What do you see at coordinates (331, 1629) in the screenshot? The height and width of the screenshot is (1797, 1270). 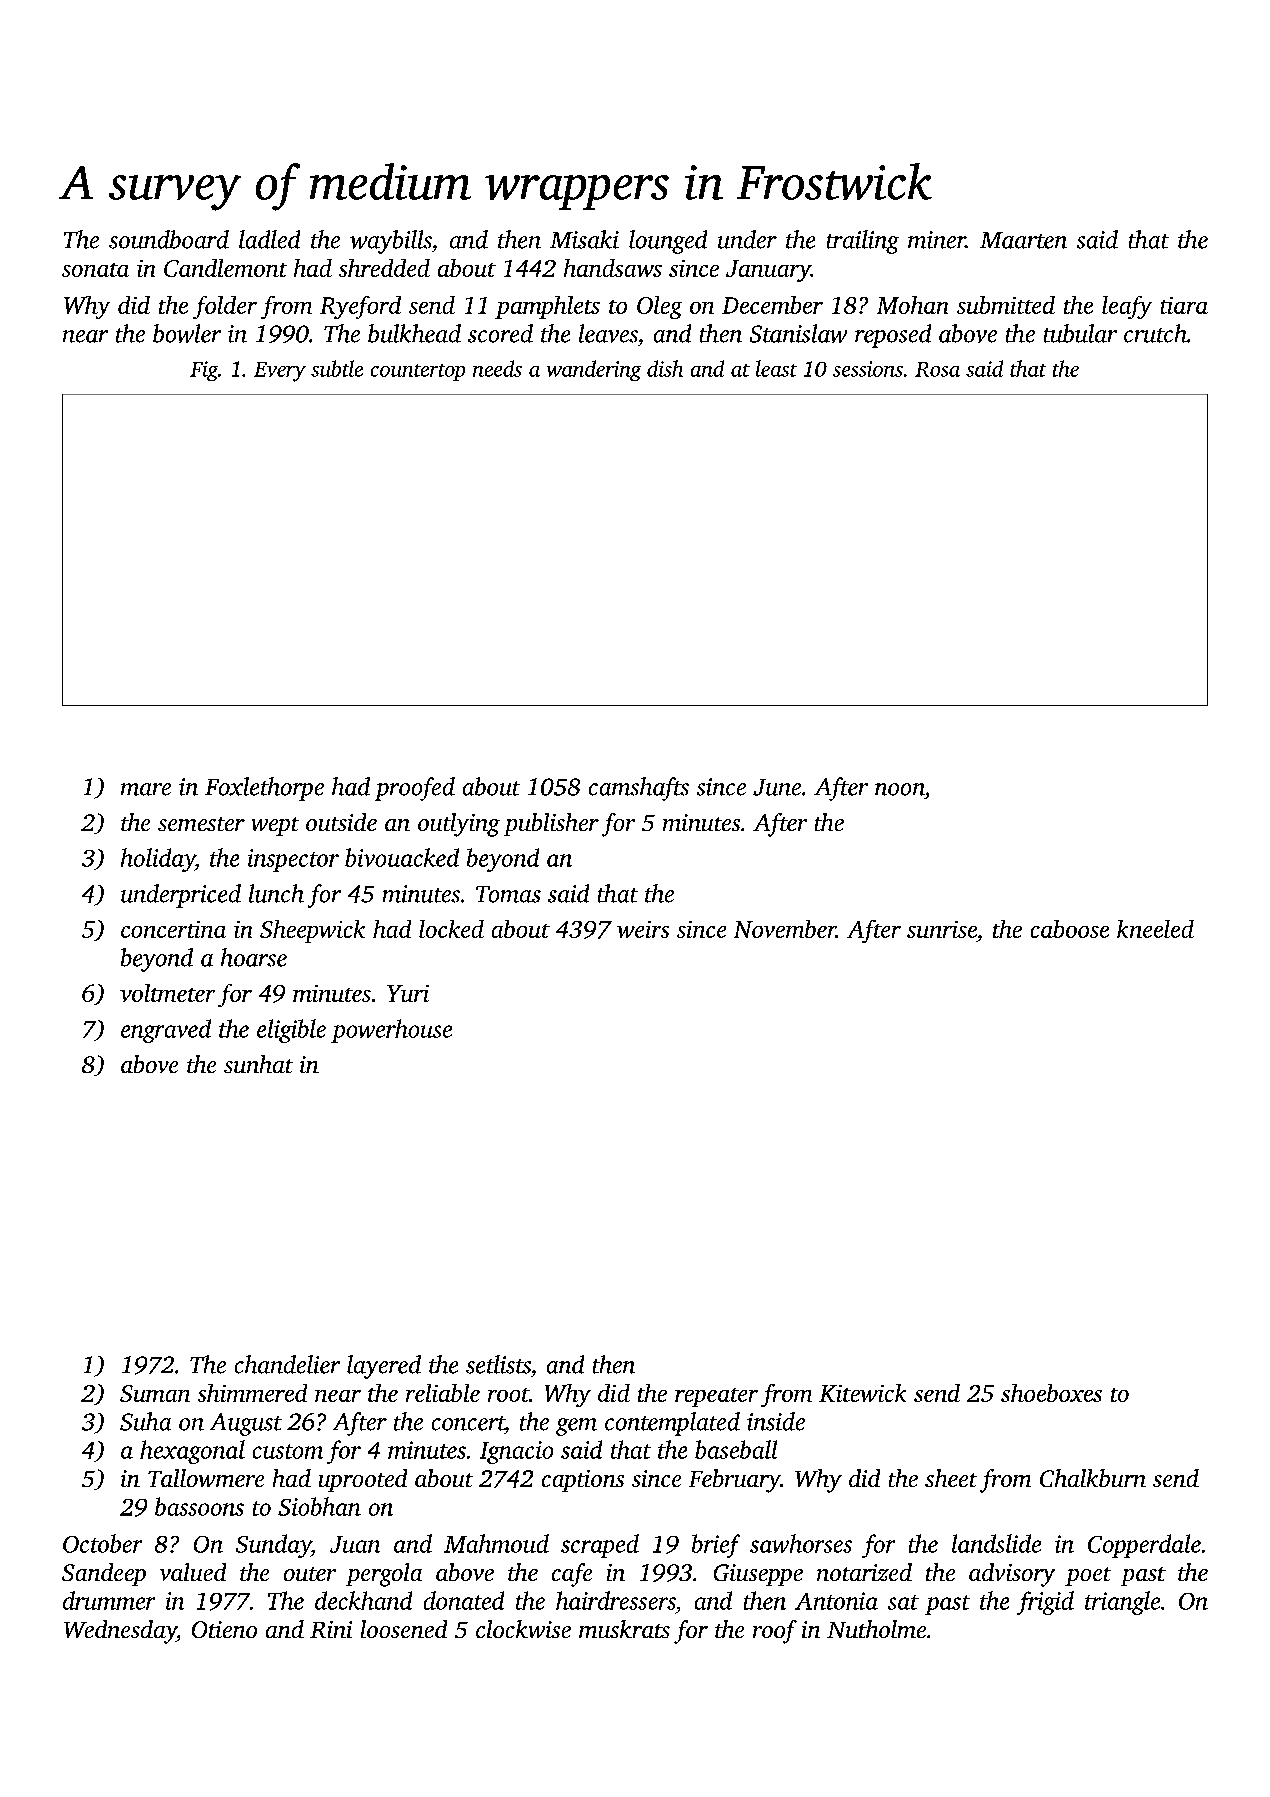 I see `Rini` at bounding box center [331, 1629].
